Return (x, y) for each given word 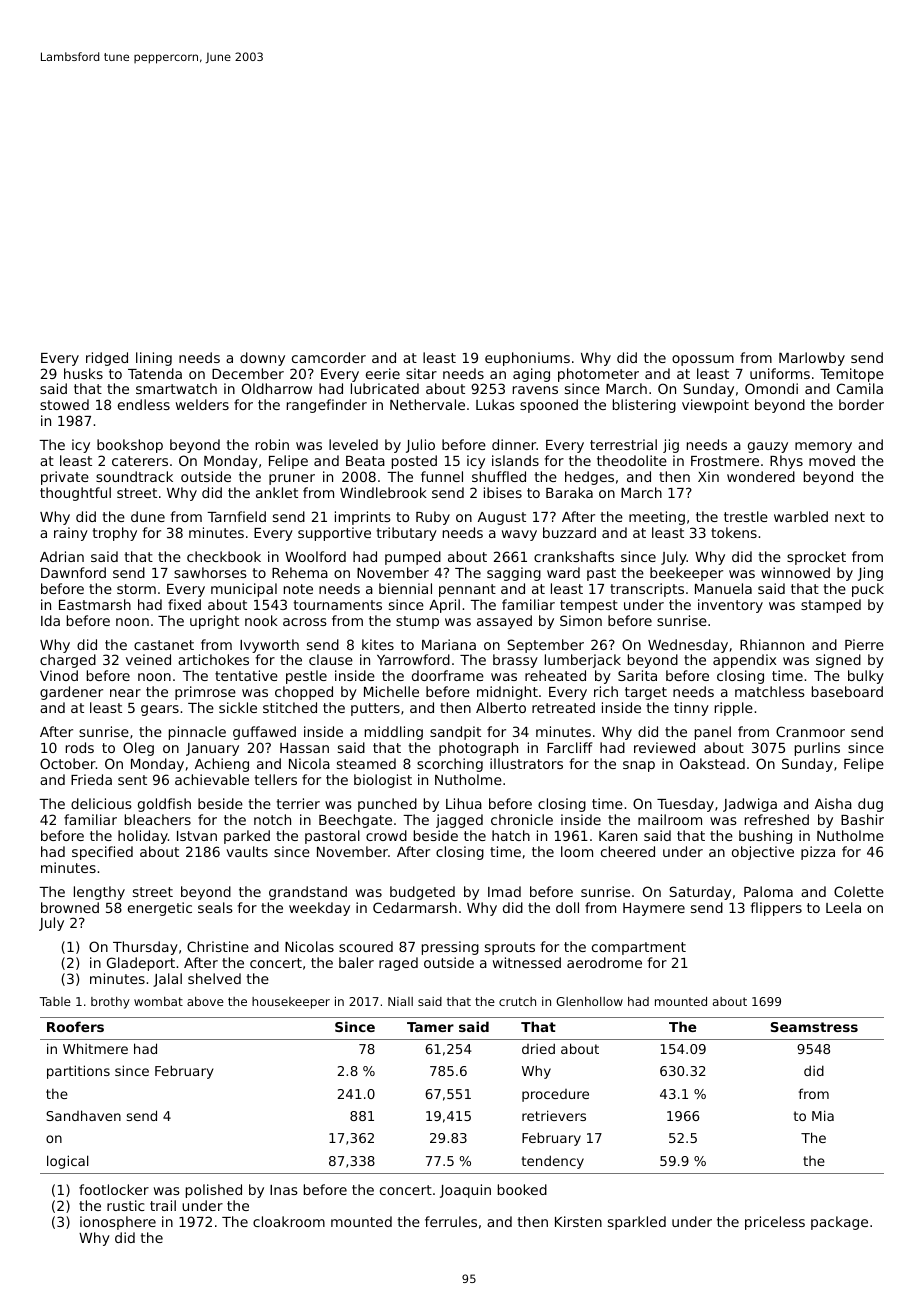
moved (832, 460)
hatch (511, 835)
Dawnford (73, 572)
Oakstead (712, 763)
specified (102, 853)
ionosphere (118, 1223)
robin (272, 444)
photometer (598, 375)
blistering (644, 406)
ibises (503, 492)
